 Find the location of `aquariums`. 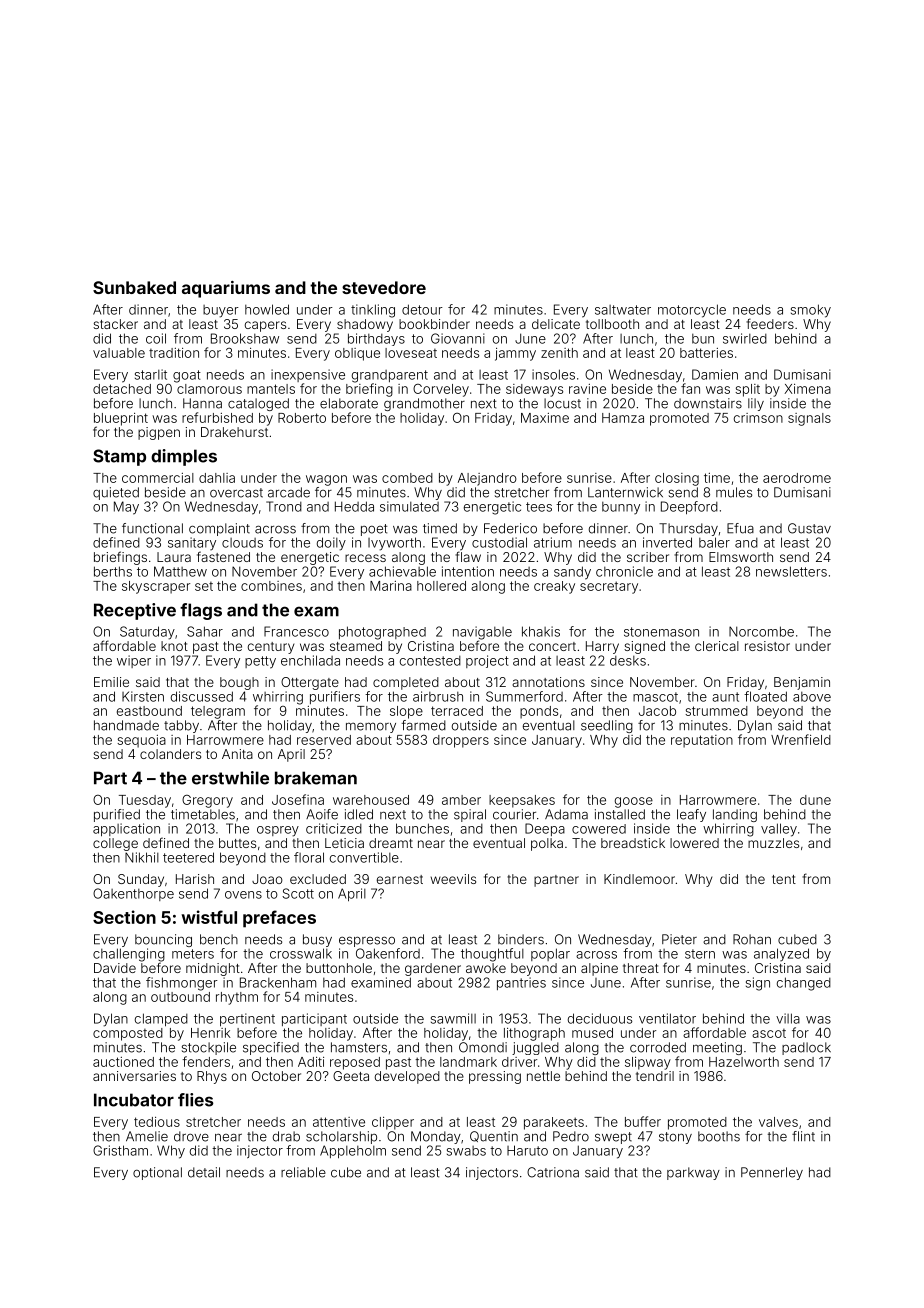

aquariums is located at coordinates (226, 289).
